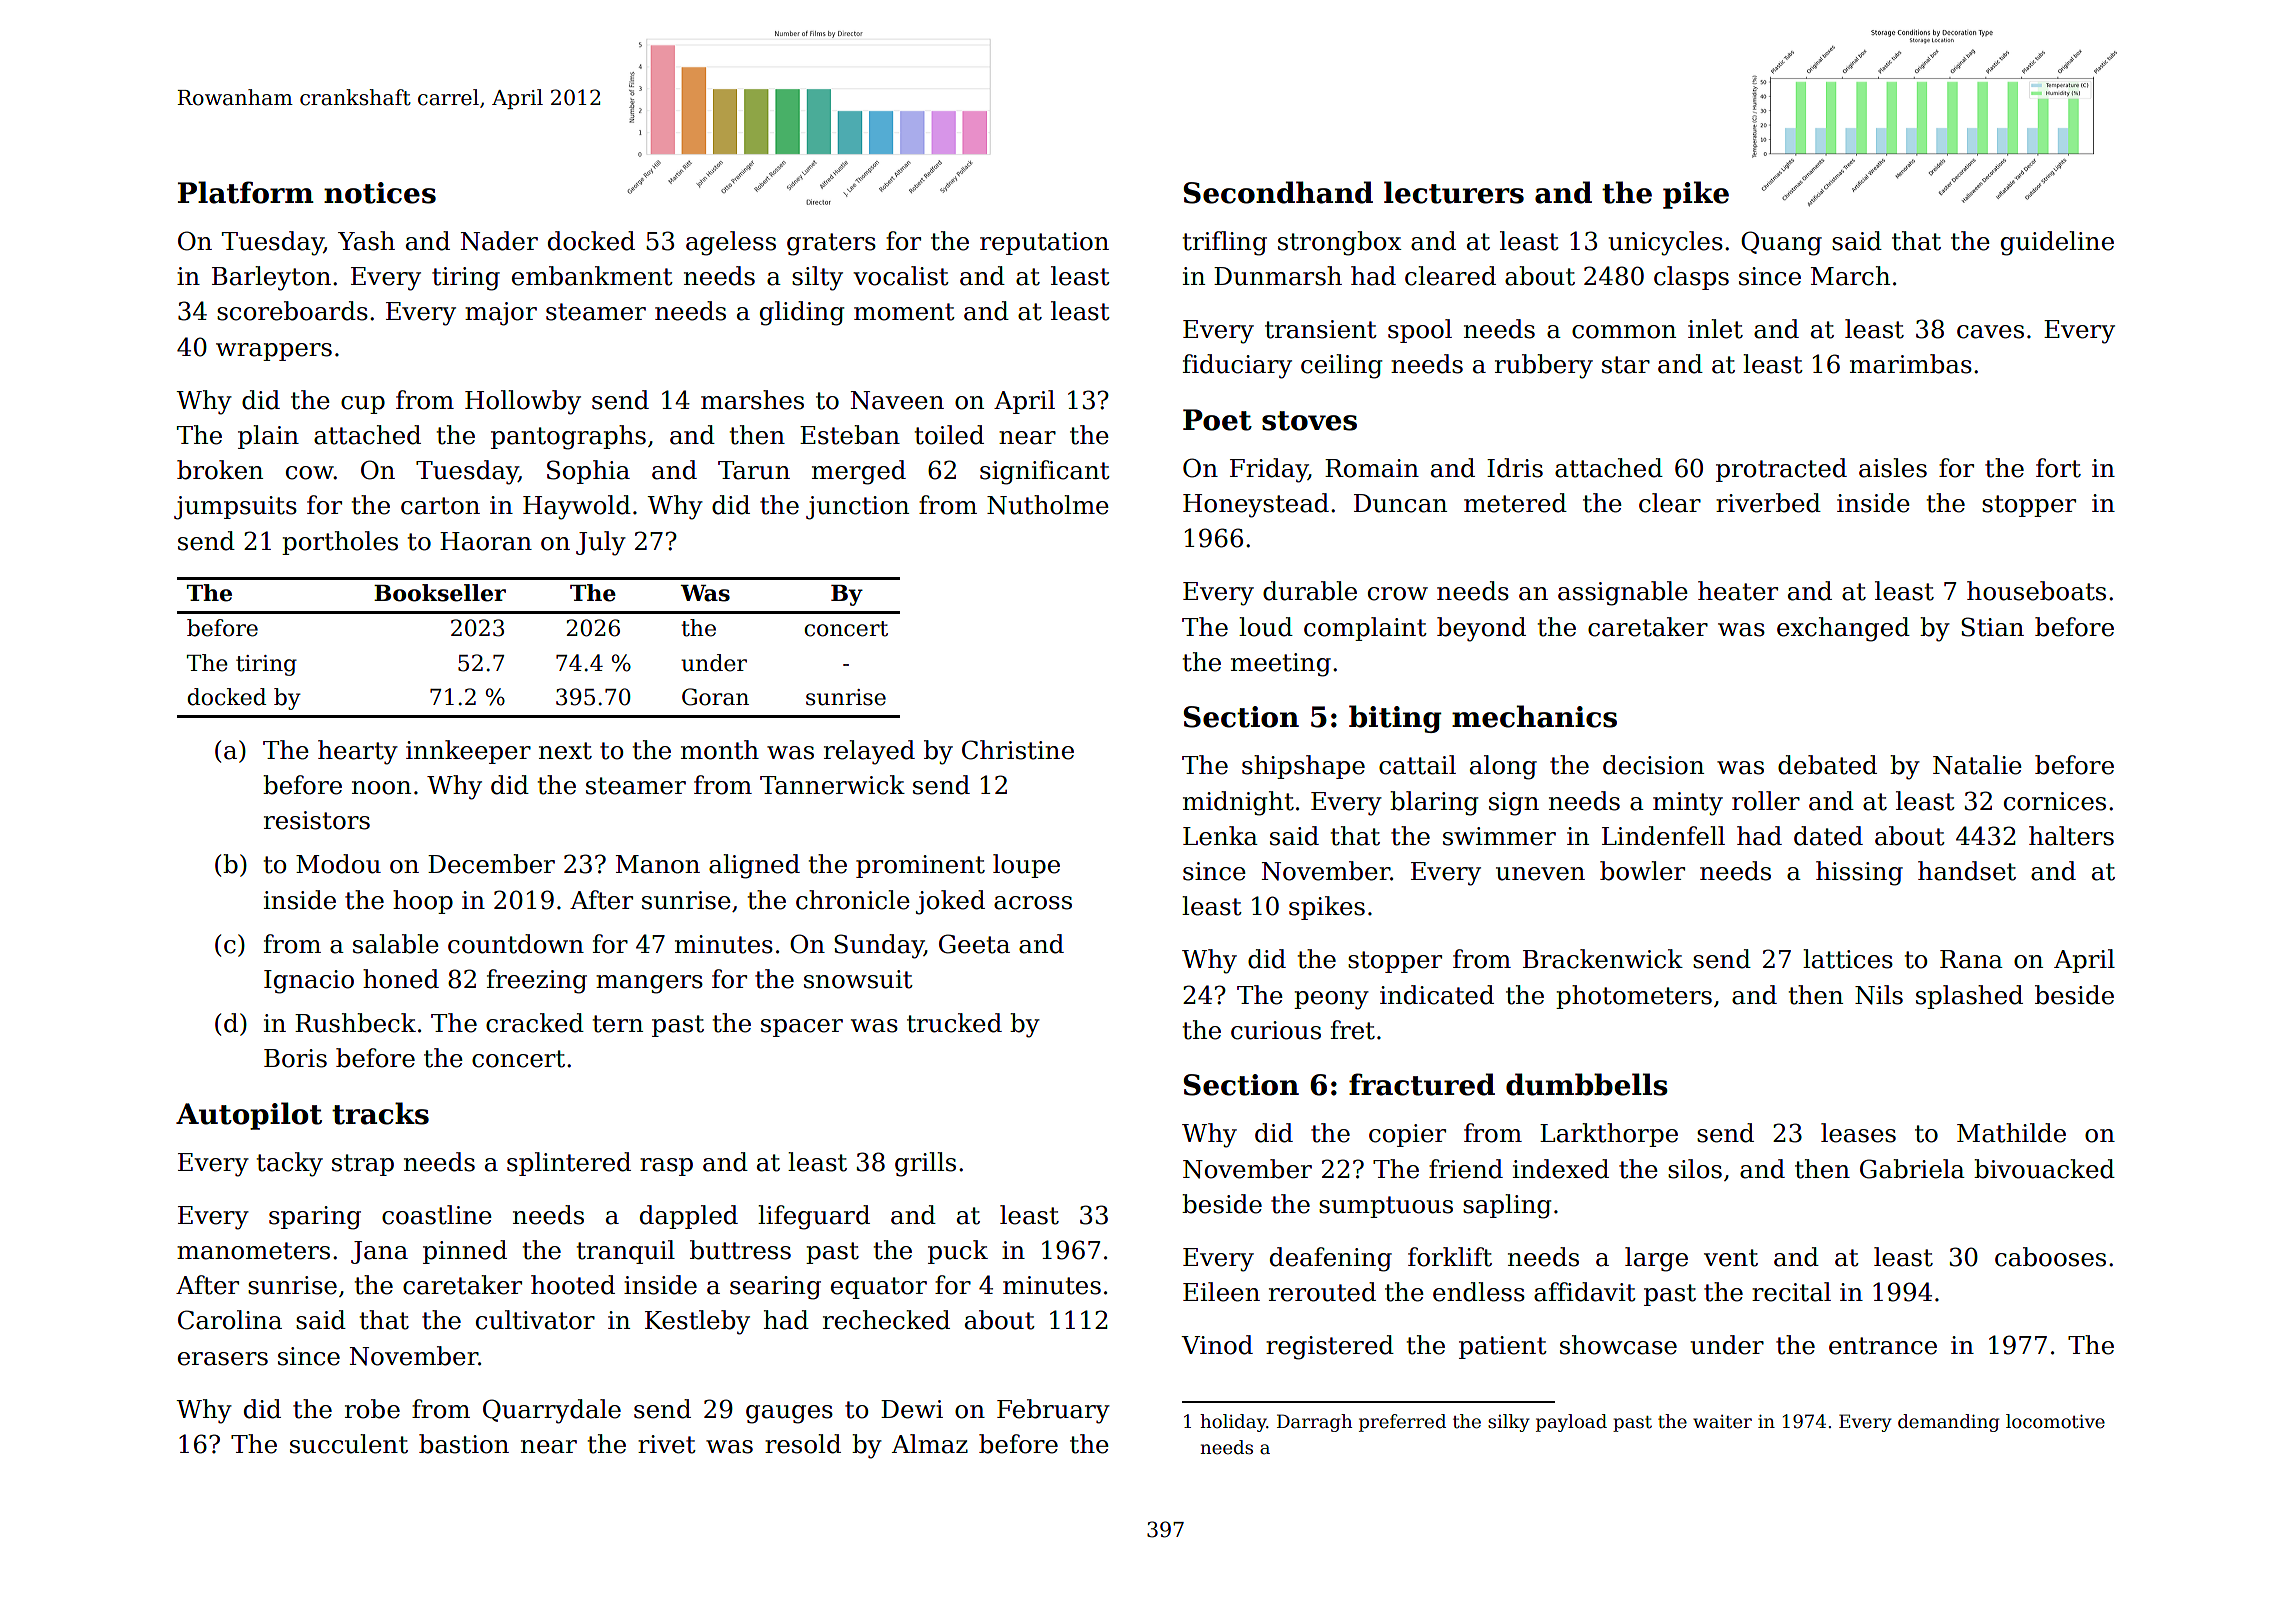 This screenshot has height=1620, width=2292. Describe the element at coordinates (1278, 192) in the screenshot. I see `Secondhand` at that location.
